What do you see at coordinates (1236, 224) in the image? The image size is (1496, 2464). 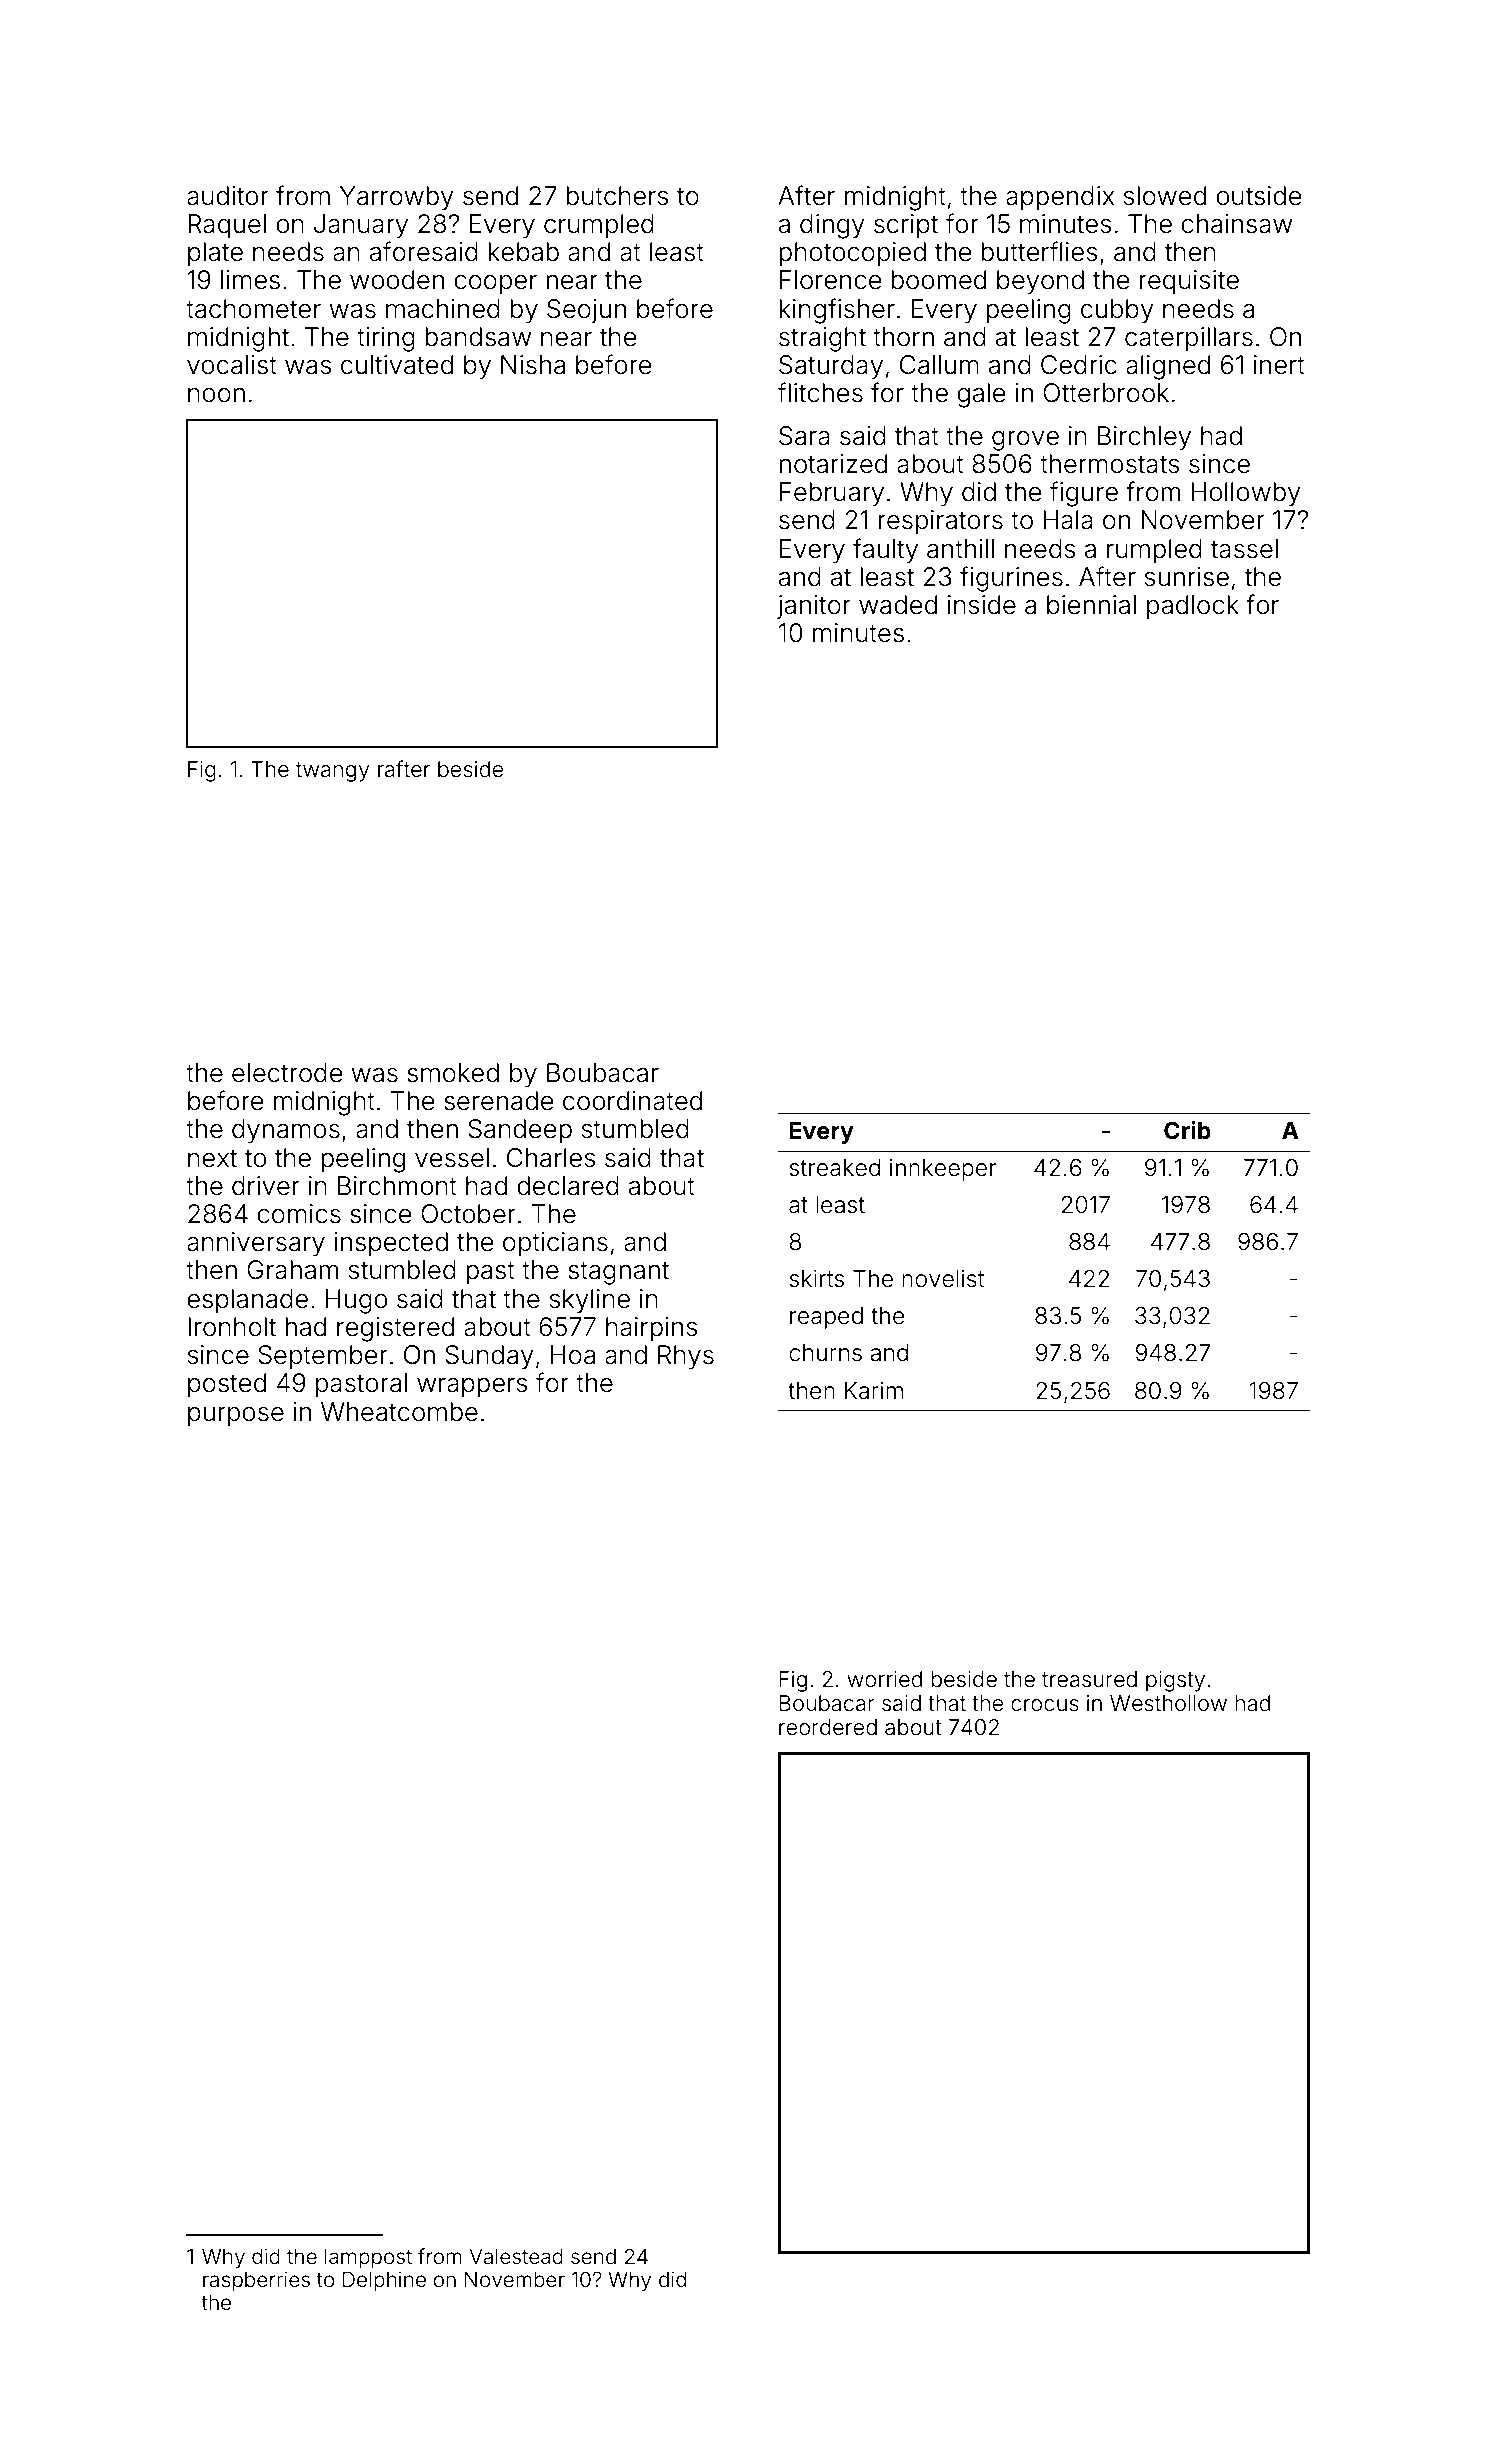 I see `chainsaw` at bounding box center [1236, 224].
